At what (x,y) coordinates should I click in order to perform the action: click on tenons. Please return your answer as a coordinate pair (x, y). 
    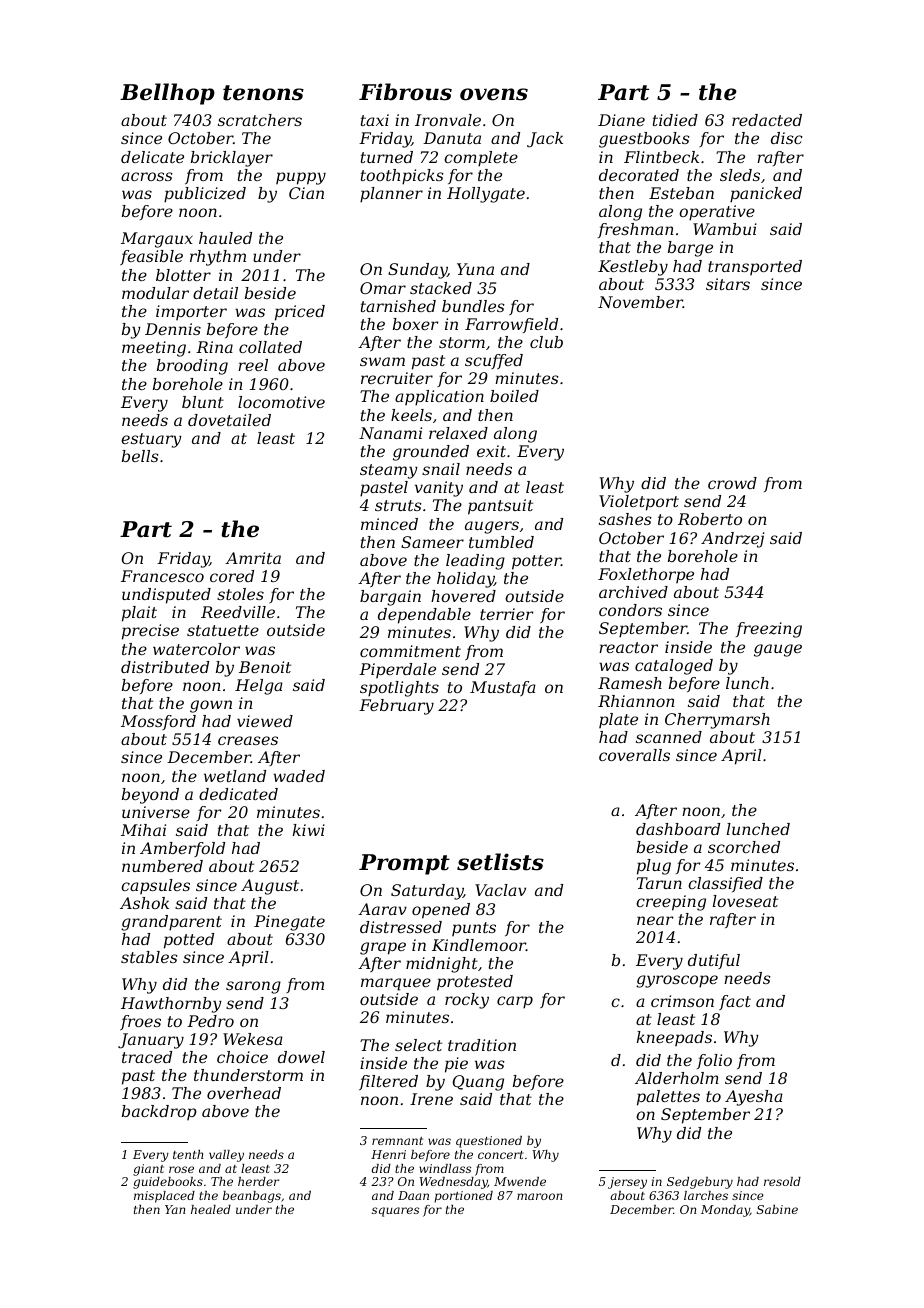
    Looking at the image, I should click on (263, 93).
